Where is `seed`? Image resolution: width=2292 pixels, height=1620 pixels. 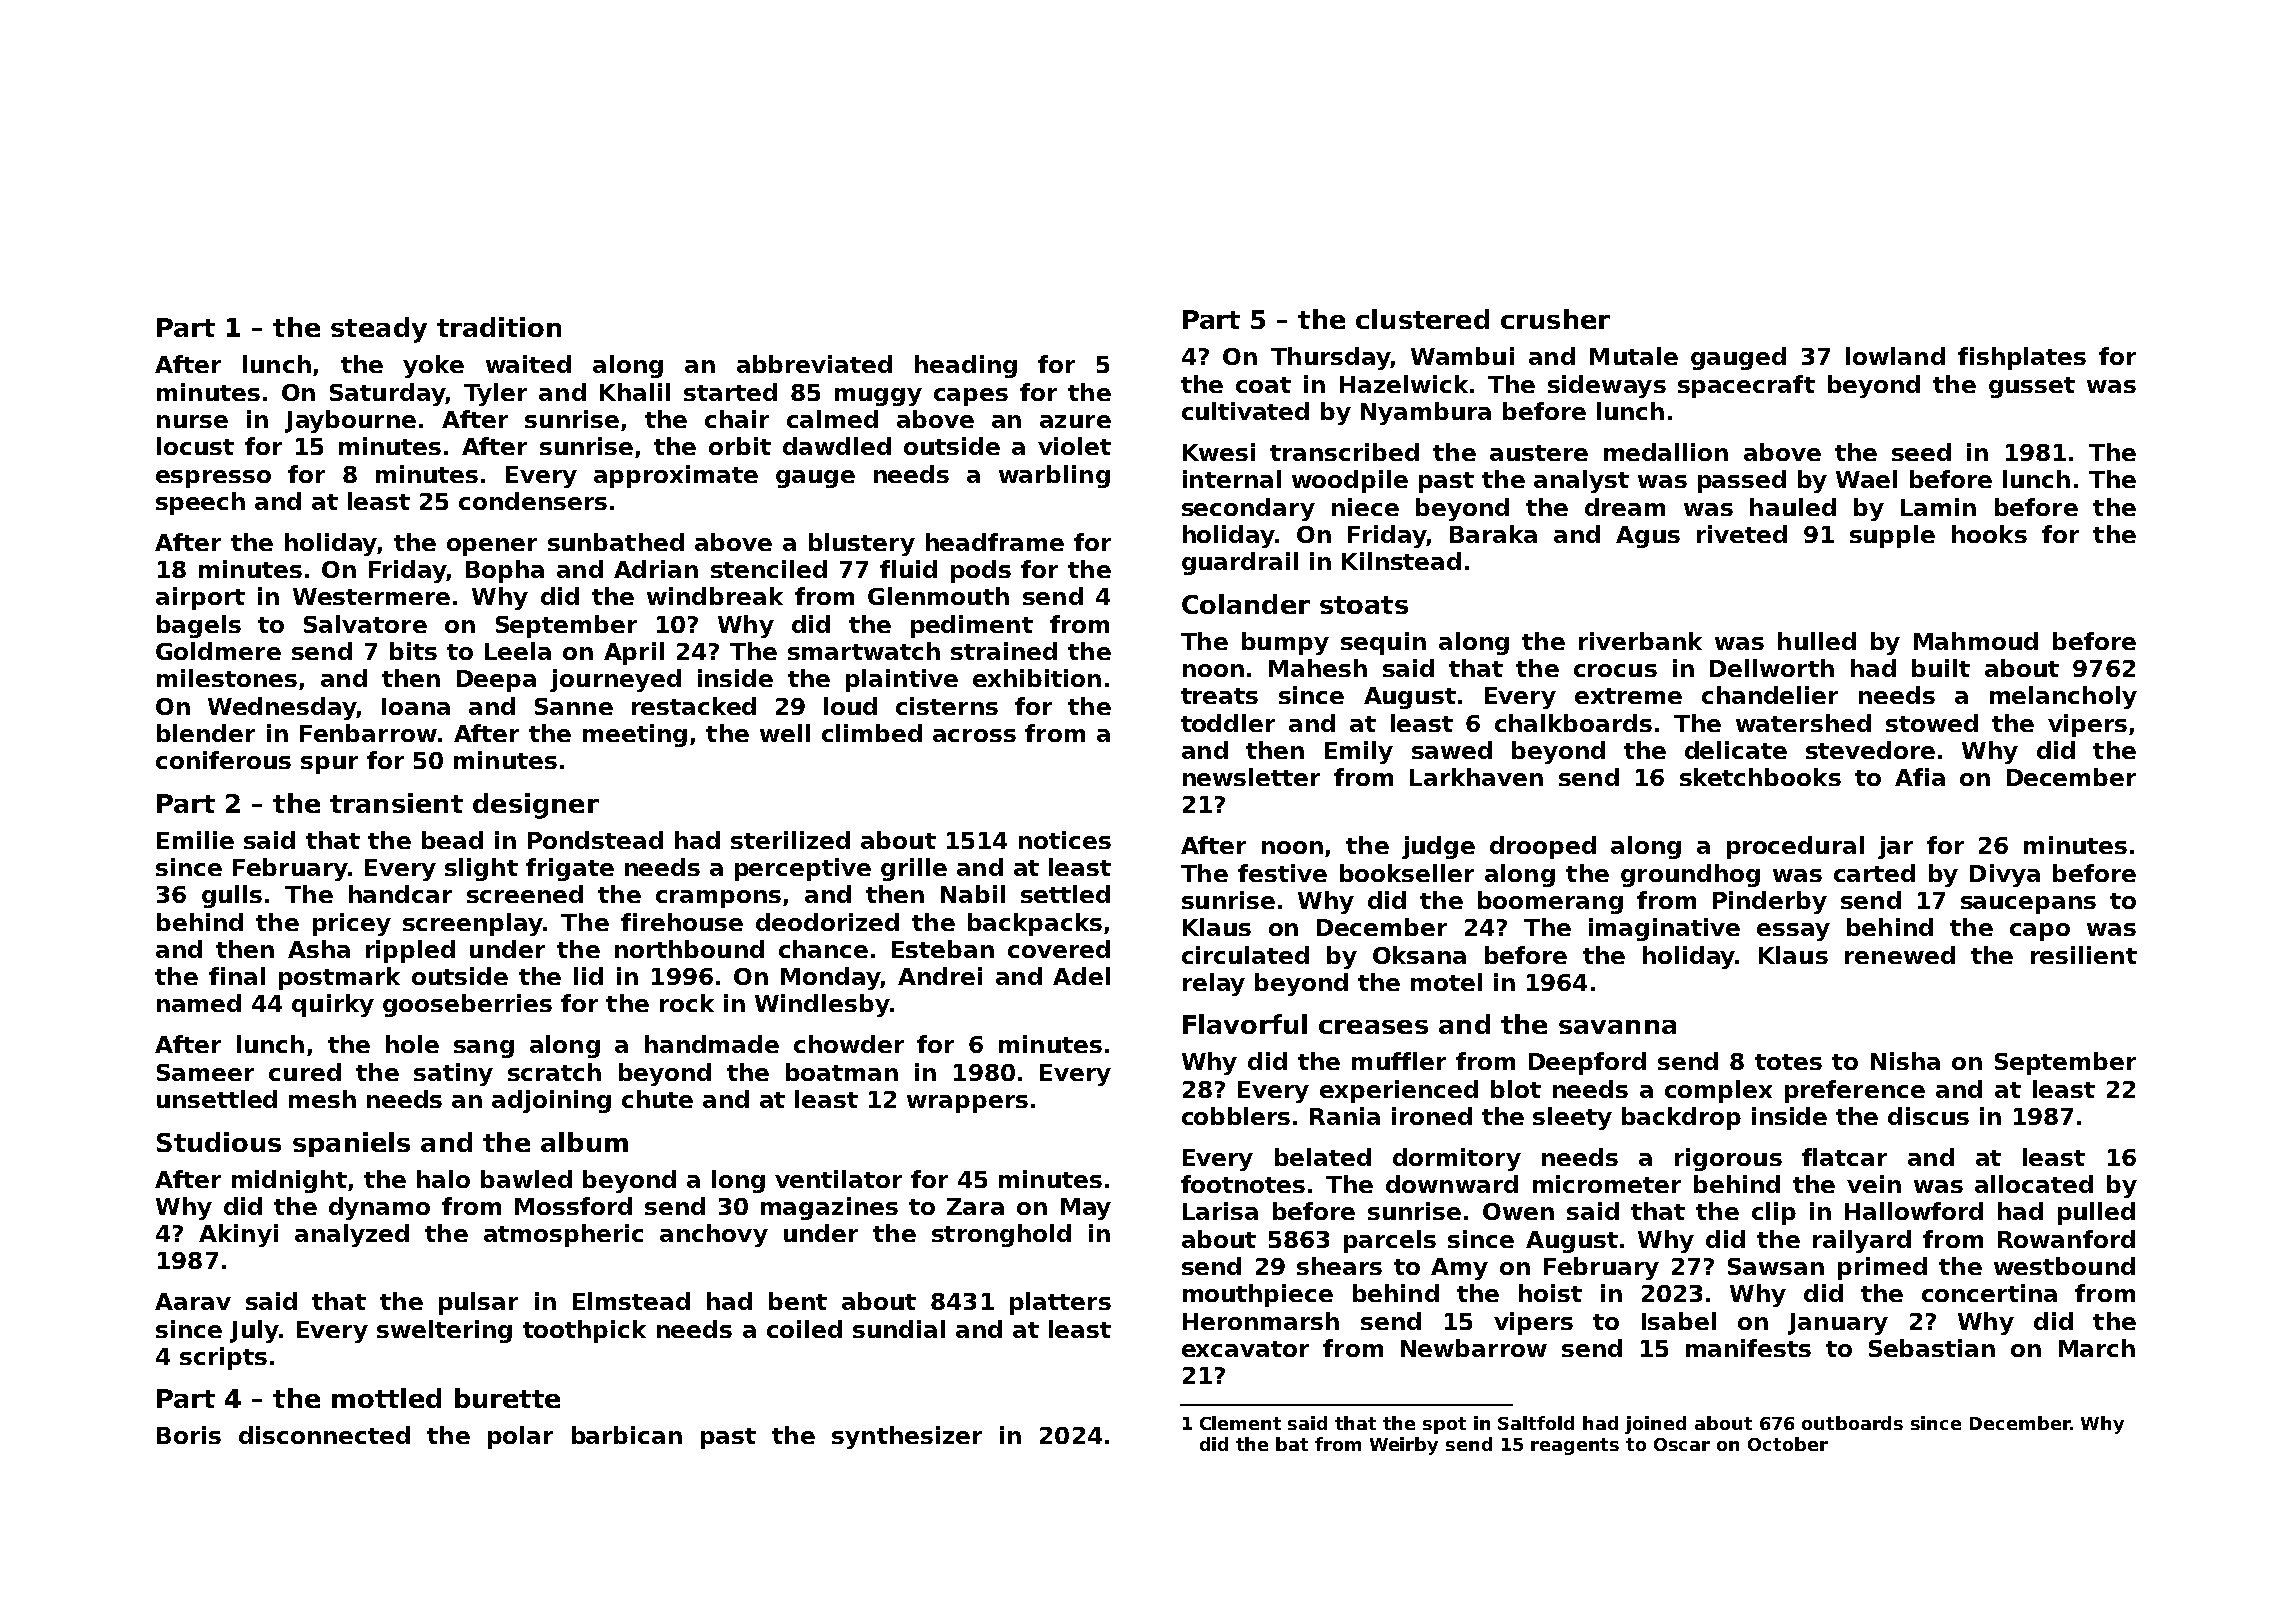 seed is located at coordinates (1921, 452).
